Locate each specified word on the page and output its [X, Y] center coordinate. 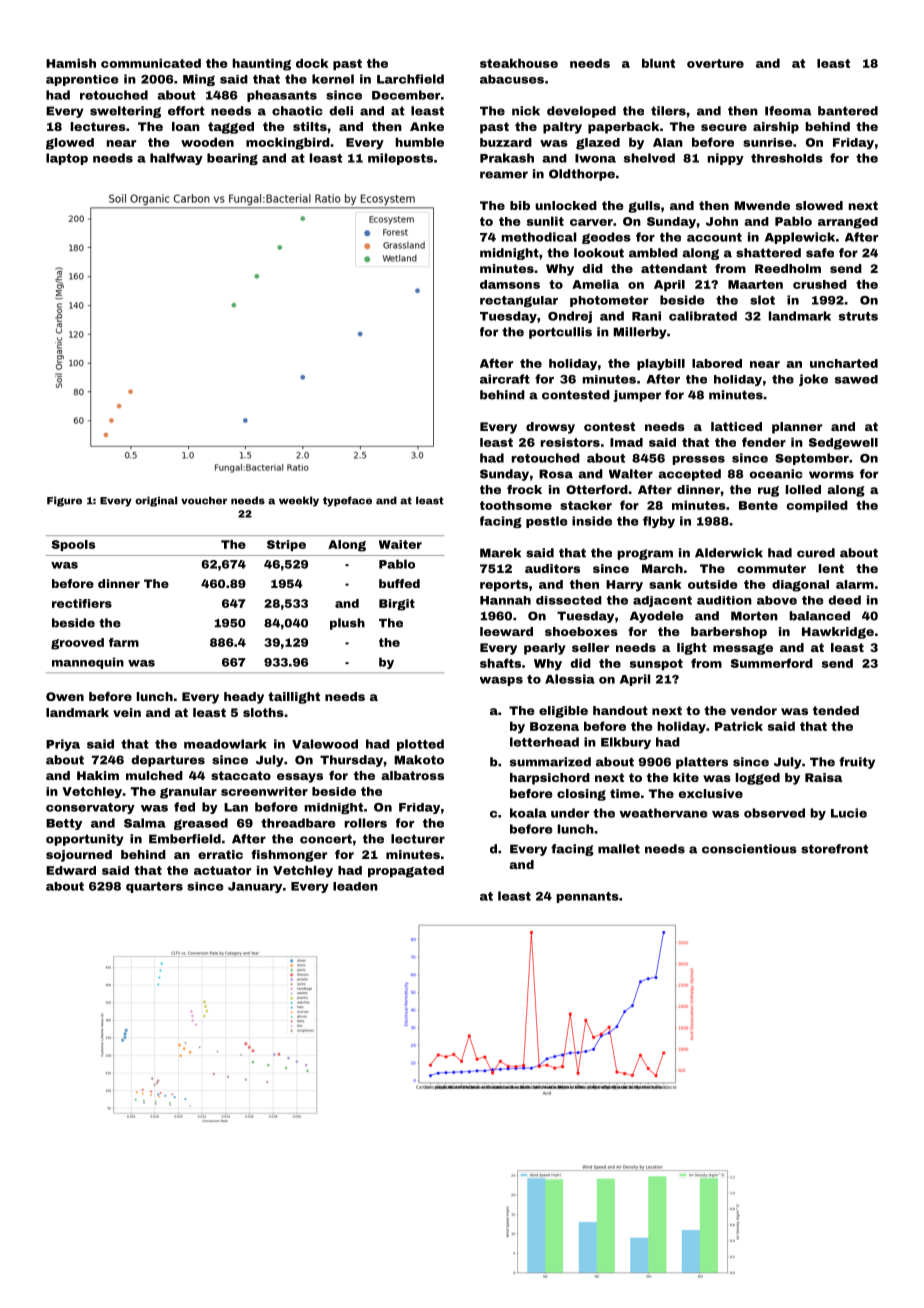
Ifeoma [788, 111]
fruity [857, 763]
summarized [550, 762]
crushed [820, 284]
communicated [151, 63]
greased [201, 824]
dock [312, 63]
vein [127, 712]
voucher [204, 500]
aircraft [505, 379]
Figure [64, 501]
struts [858, 316]
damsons [510, 284]
